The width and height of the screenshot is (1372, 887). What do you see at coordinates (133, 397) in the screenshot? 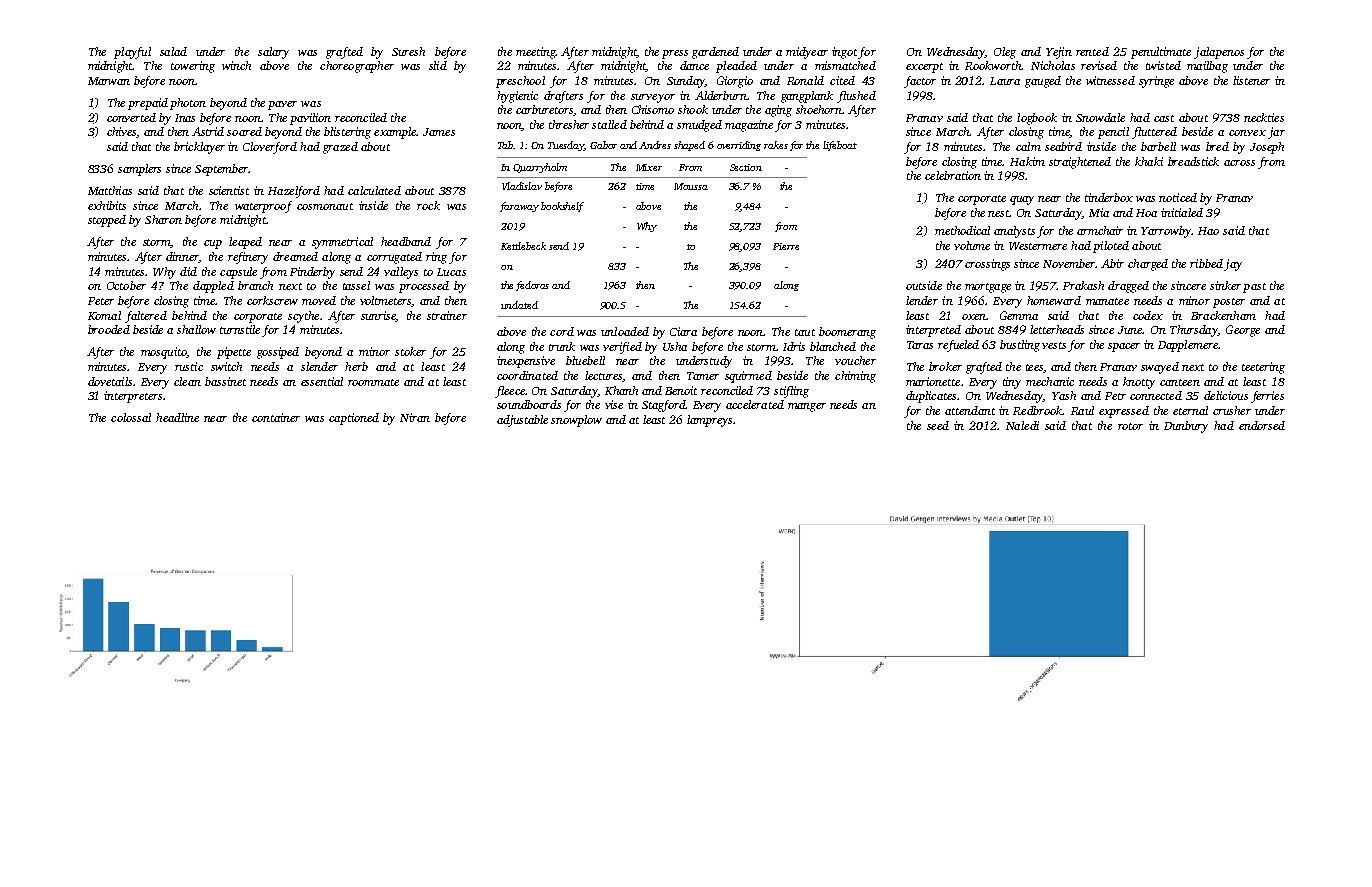
I see `interpreters` at bounding box center [133, 397].
